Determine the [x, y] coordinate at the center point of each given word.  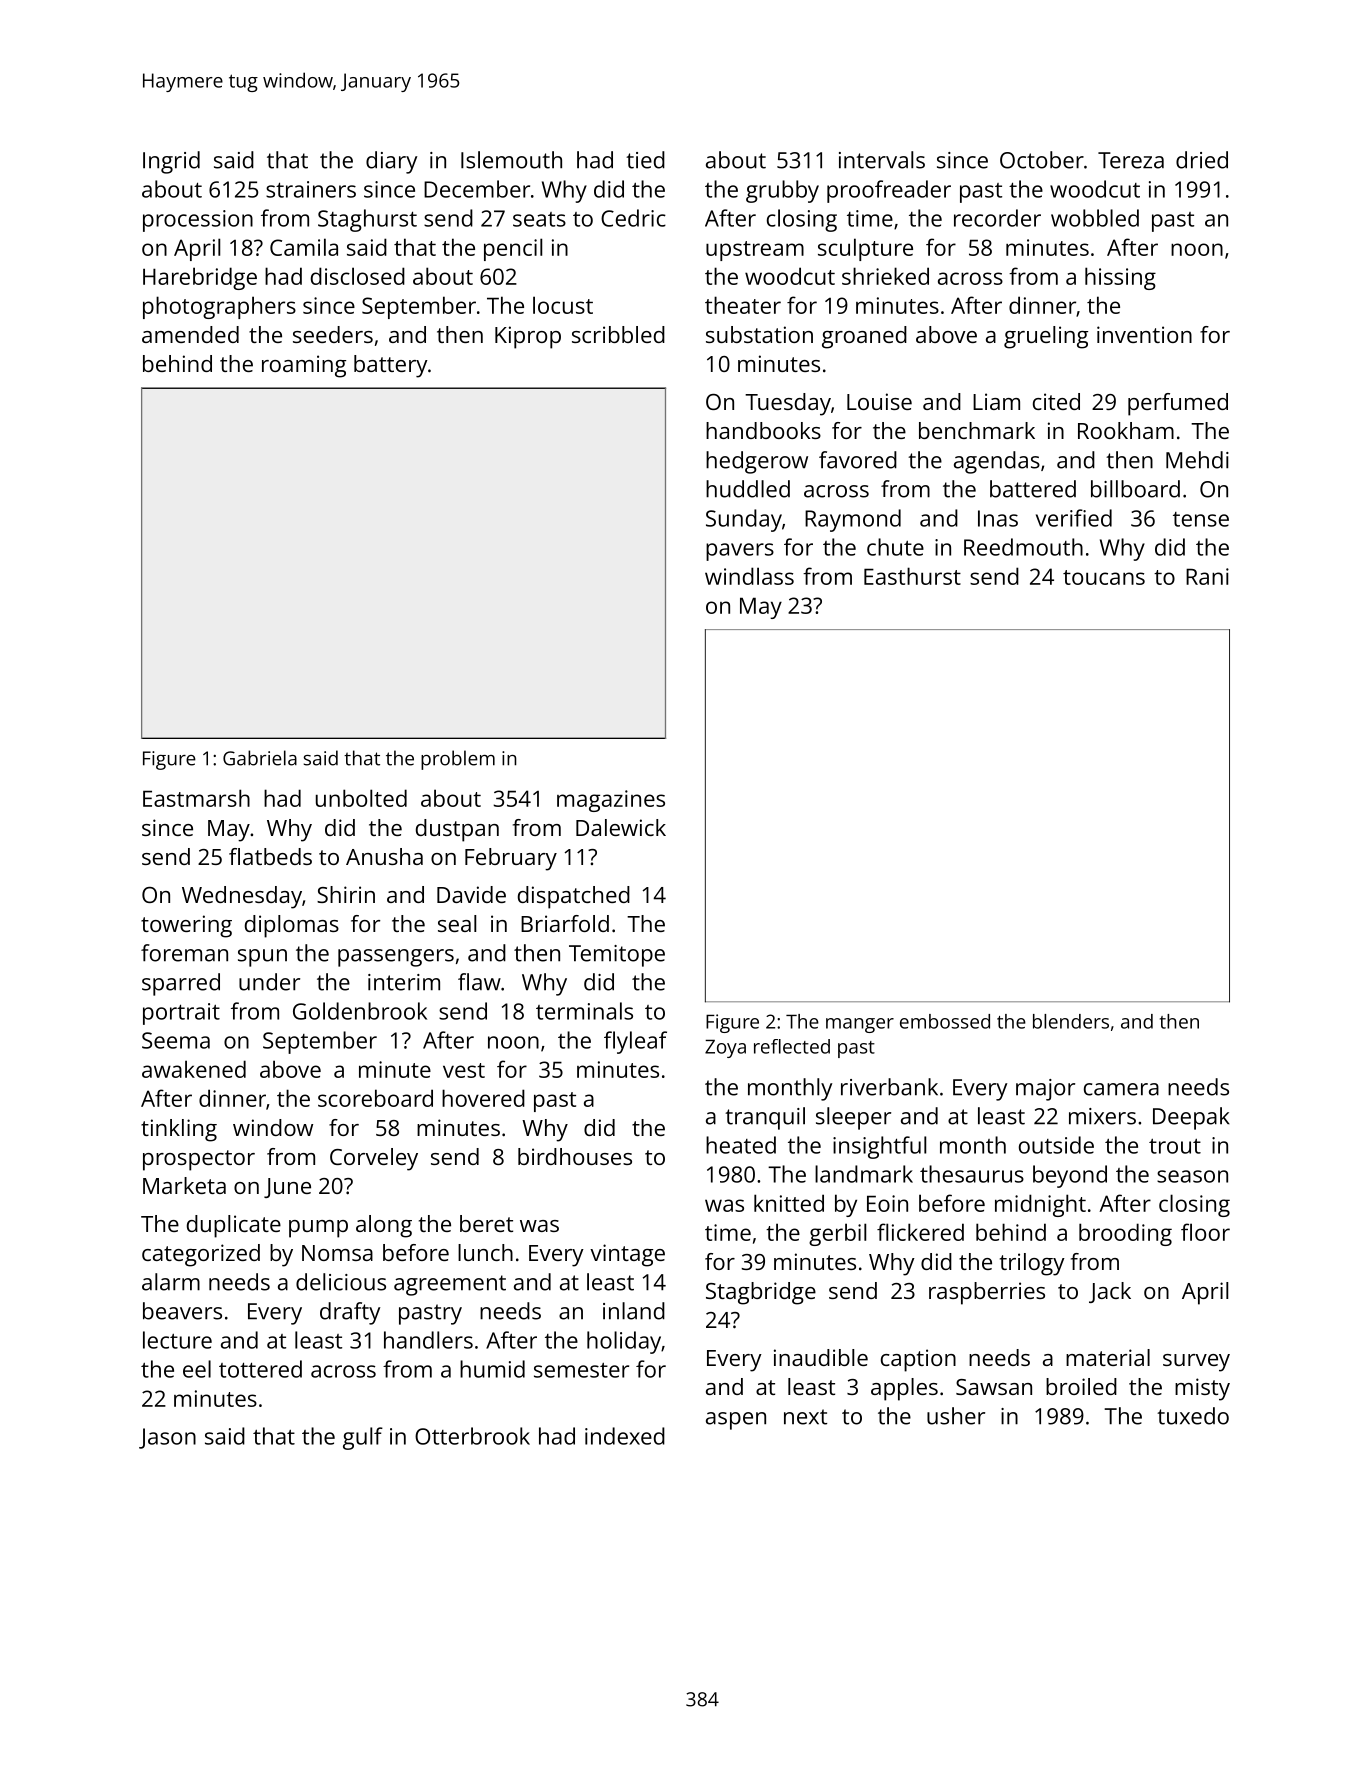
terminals [584, 1011]
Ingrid [171, 162]
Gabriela [260, 758]
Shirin [346, 894]
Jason [167, 1438]
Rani [1207, 576]
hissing [1120, 278]
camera [1121, 1089]
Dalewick [621, 827]
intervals [882, 160]
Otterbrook [472, 1436]
